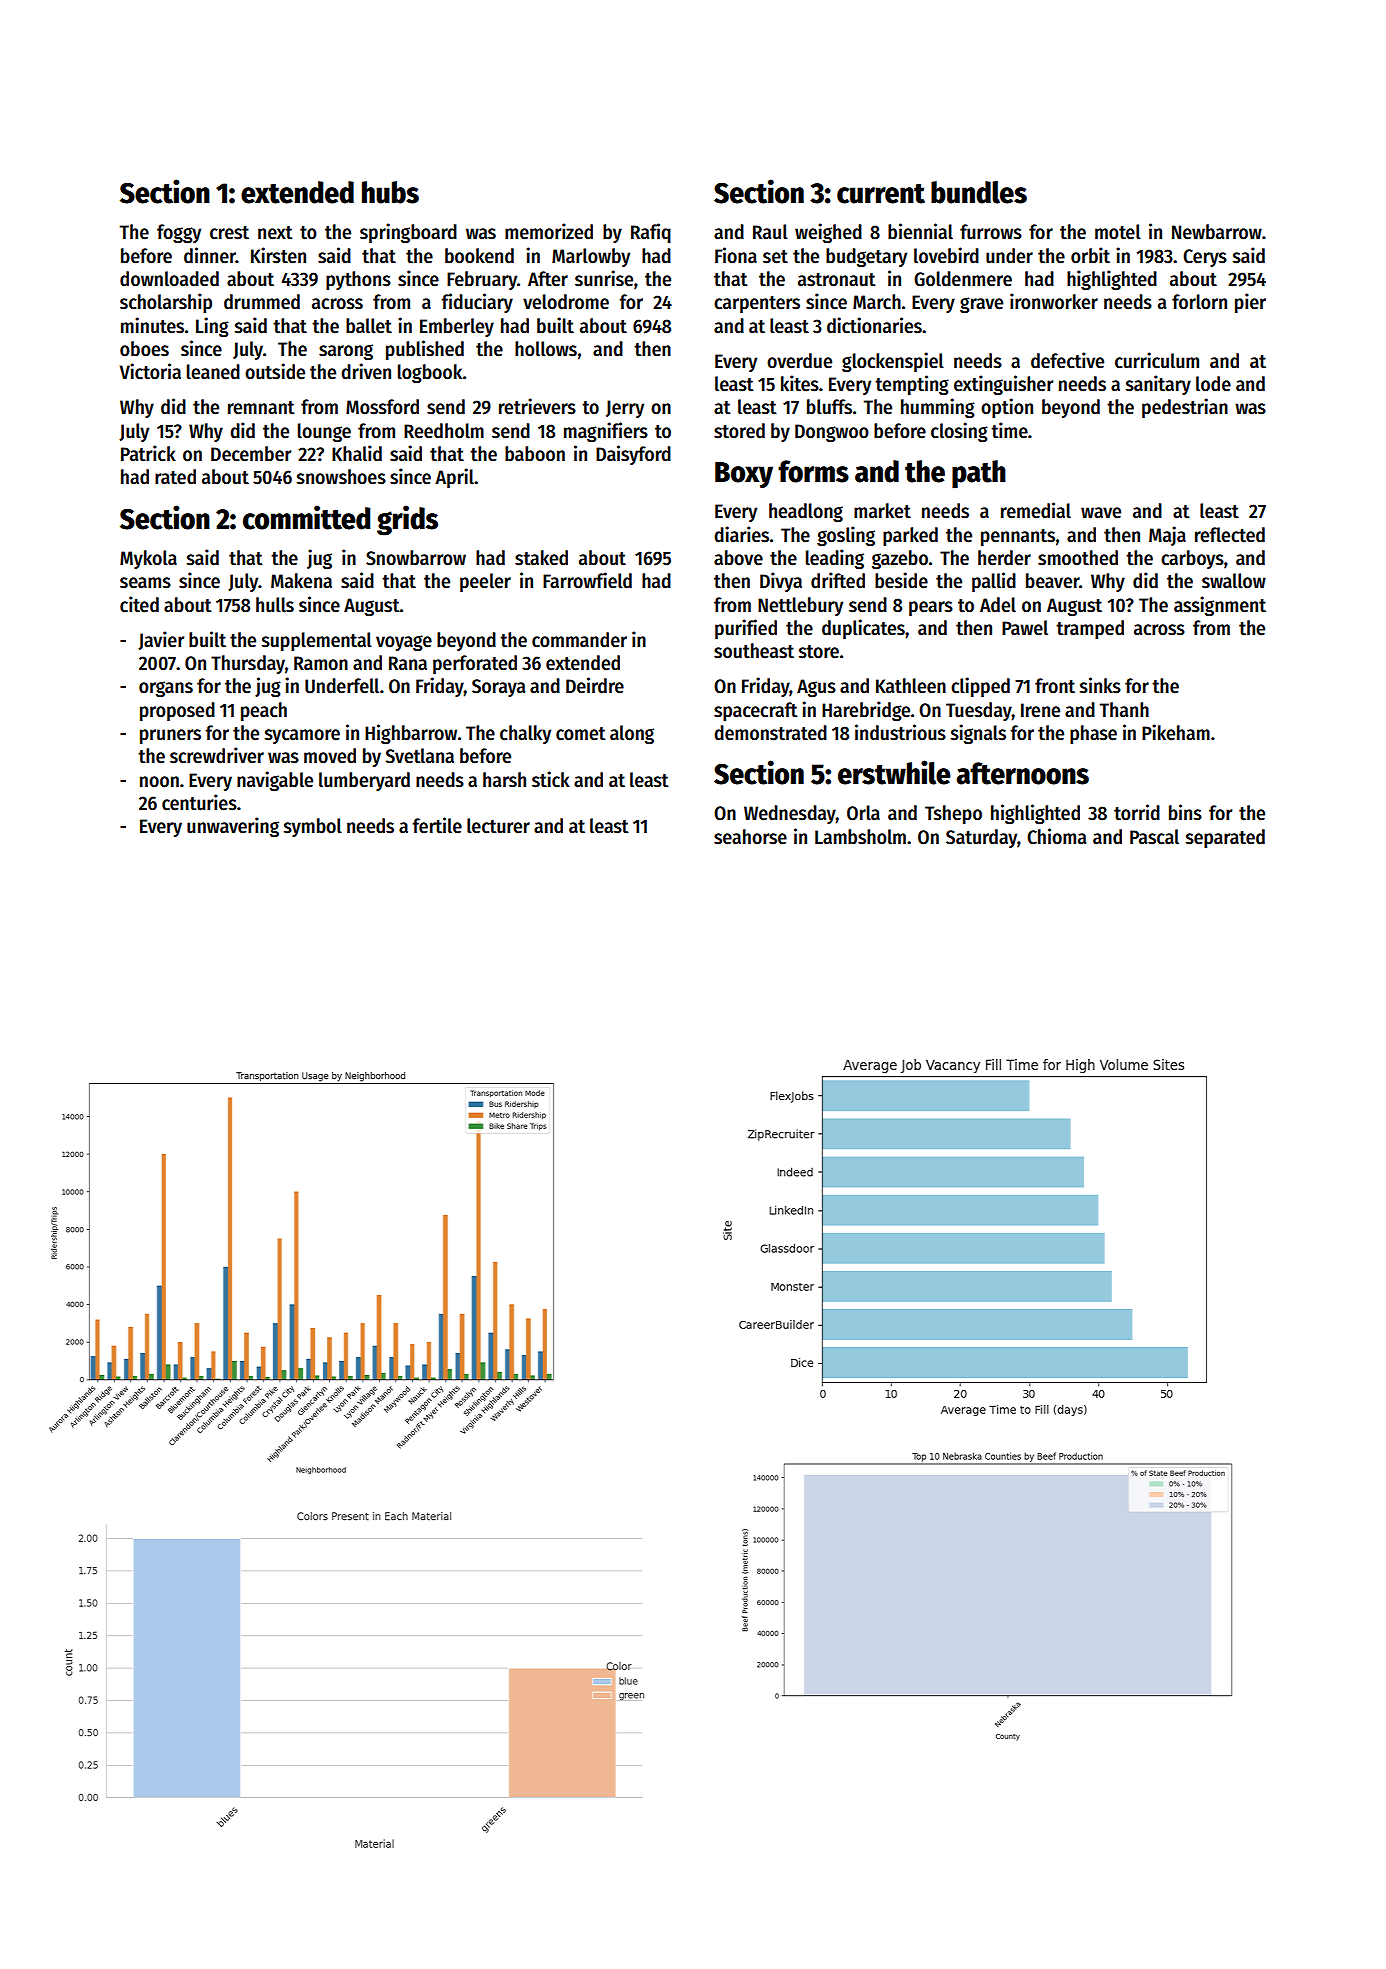  What do you see at coordinates (881, 194) in the document?
I see `current` at bounding box center [881, 194].
